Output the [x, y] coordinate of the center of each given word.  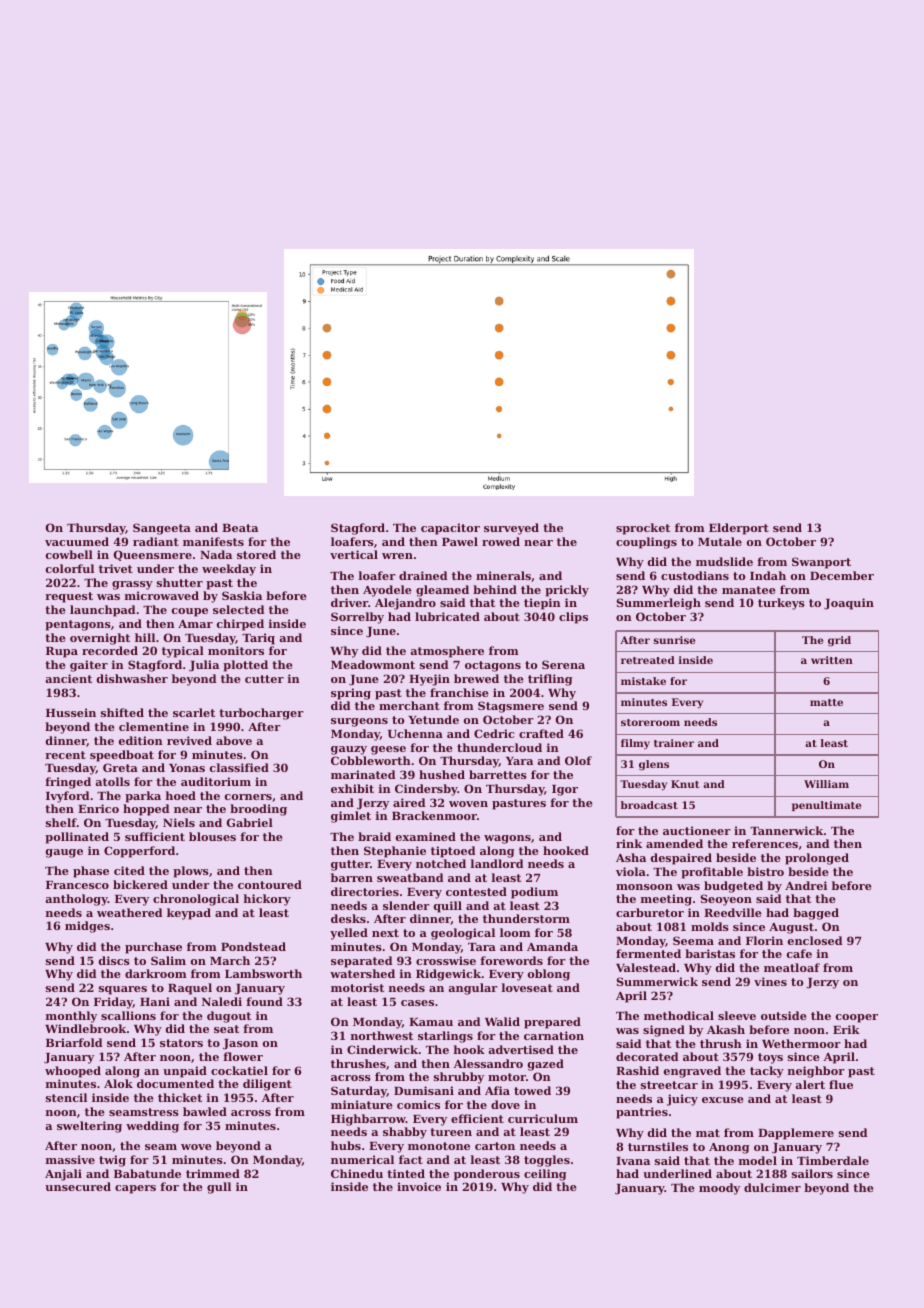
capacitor [450, 529]
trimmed [213, 1173]
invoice [419, 1186]
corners [248, 797]
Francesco [77, 885]
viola [631, 871]
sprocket [643, 529]
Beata [240, 528]
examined [426, 836]
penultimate [826, 806]
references [765, 843]
